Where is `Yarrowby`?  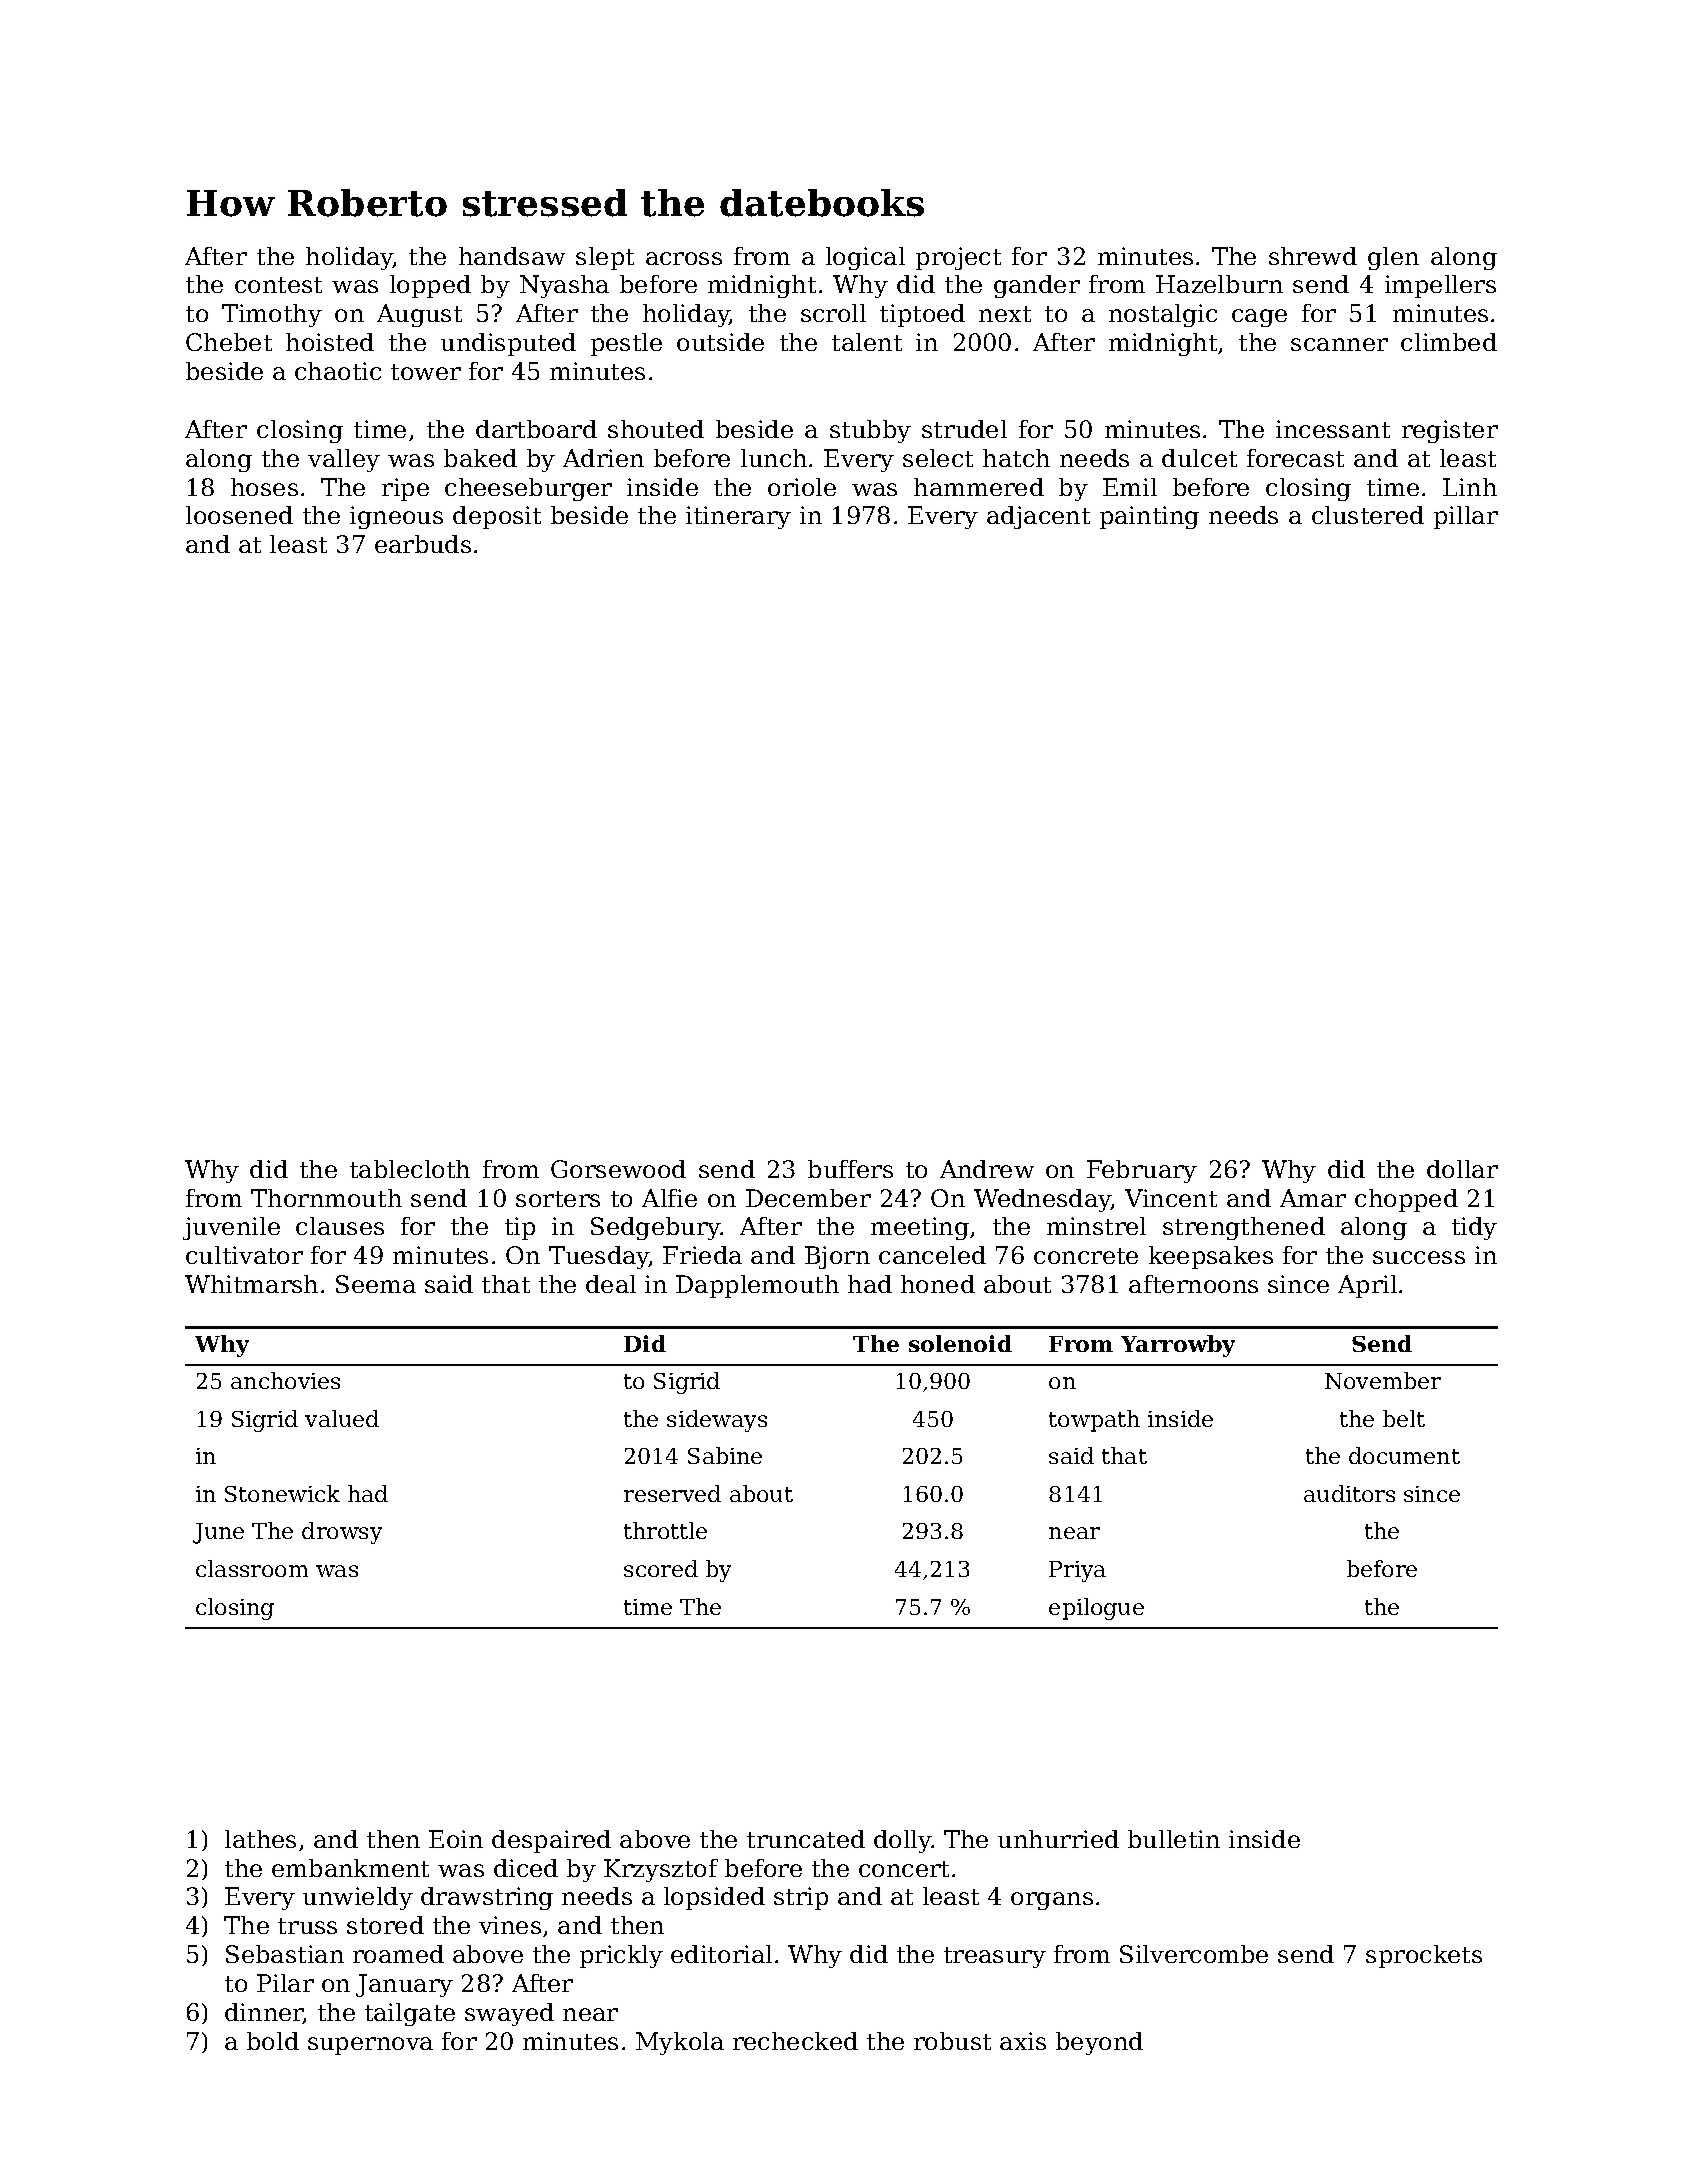
Yarrowby is located at coordinates (1178, 1346).
